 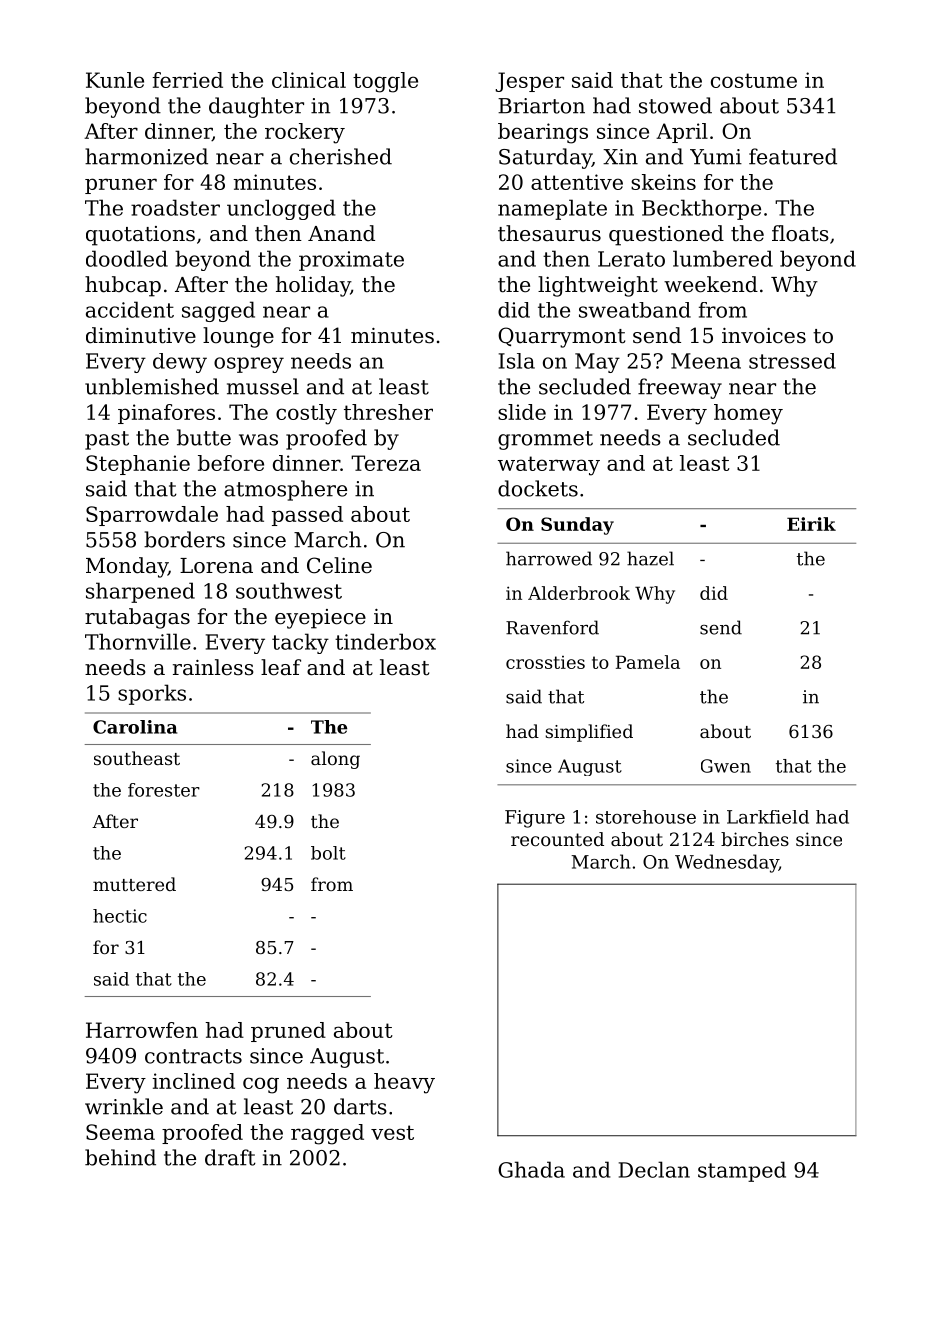 I want to click on Eirik, so click(x=811, y=524).
